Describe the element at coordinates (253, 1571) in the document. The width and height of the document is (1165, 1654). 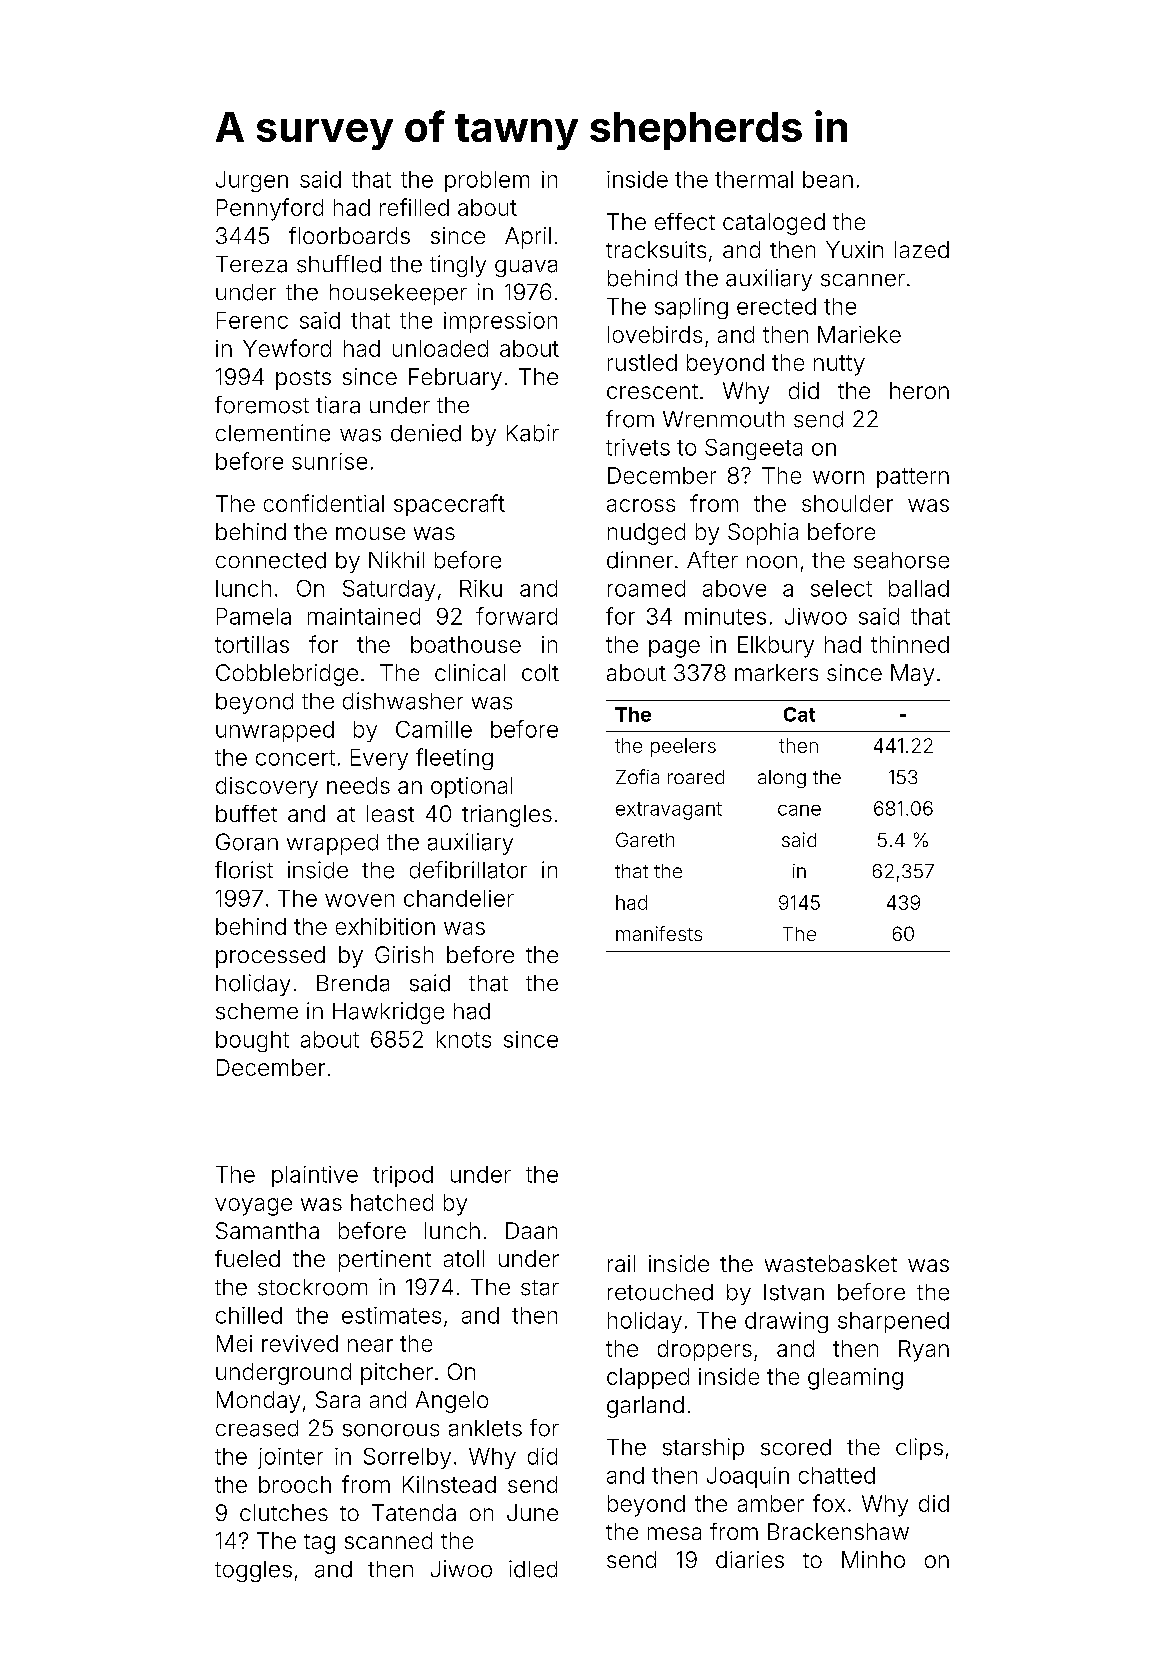
I see `toggles` at that location.
